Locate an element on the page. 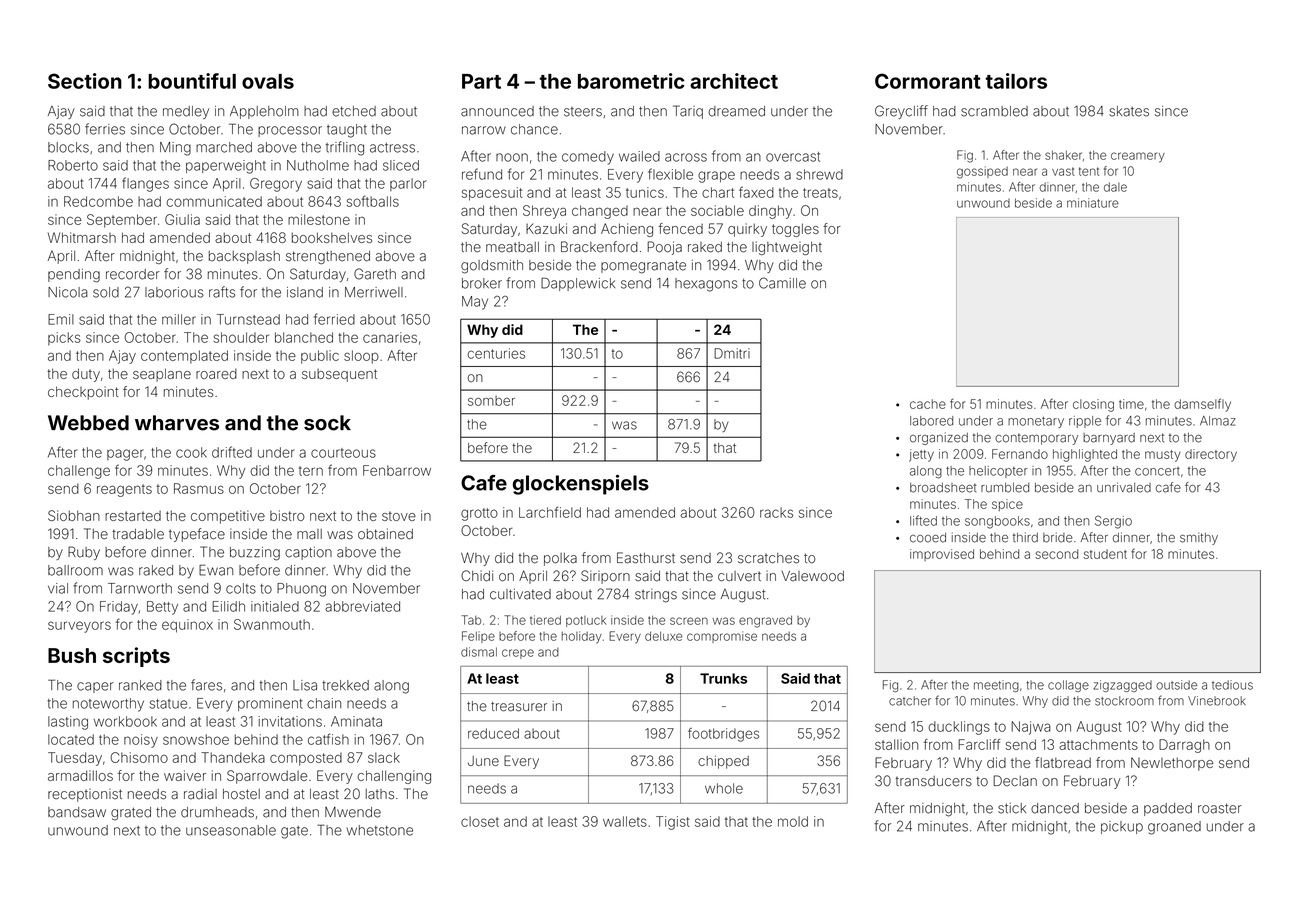 The image size is (1308, 924). Trunks is located at coordinates (723, 678).
